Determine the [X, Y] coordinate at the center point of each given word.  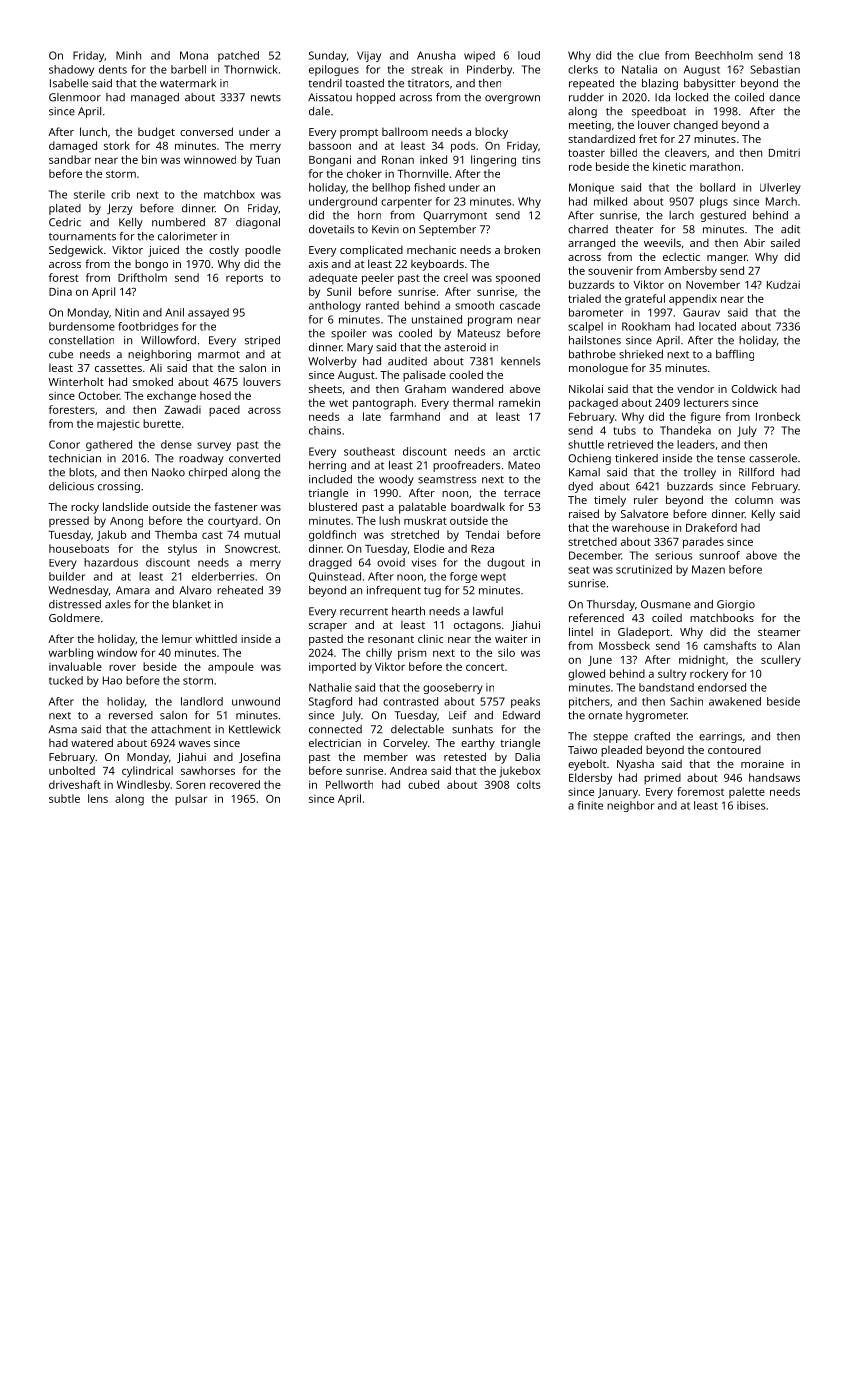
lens [98, 798]
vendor [695, 388]
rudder [586, 97]
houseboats [79, 548]
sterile [89, 194]
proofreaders [466, 466]
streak [427, 69]
